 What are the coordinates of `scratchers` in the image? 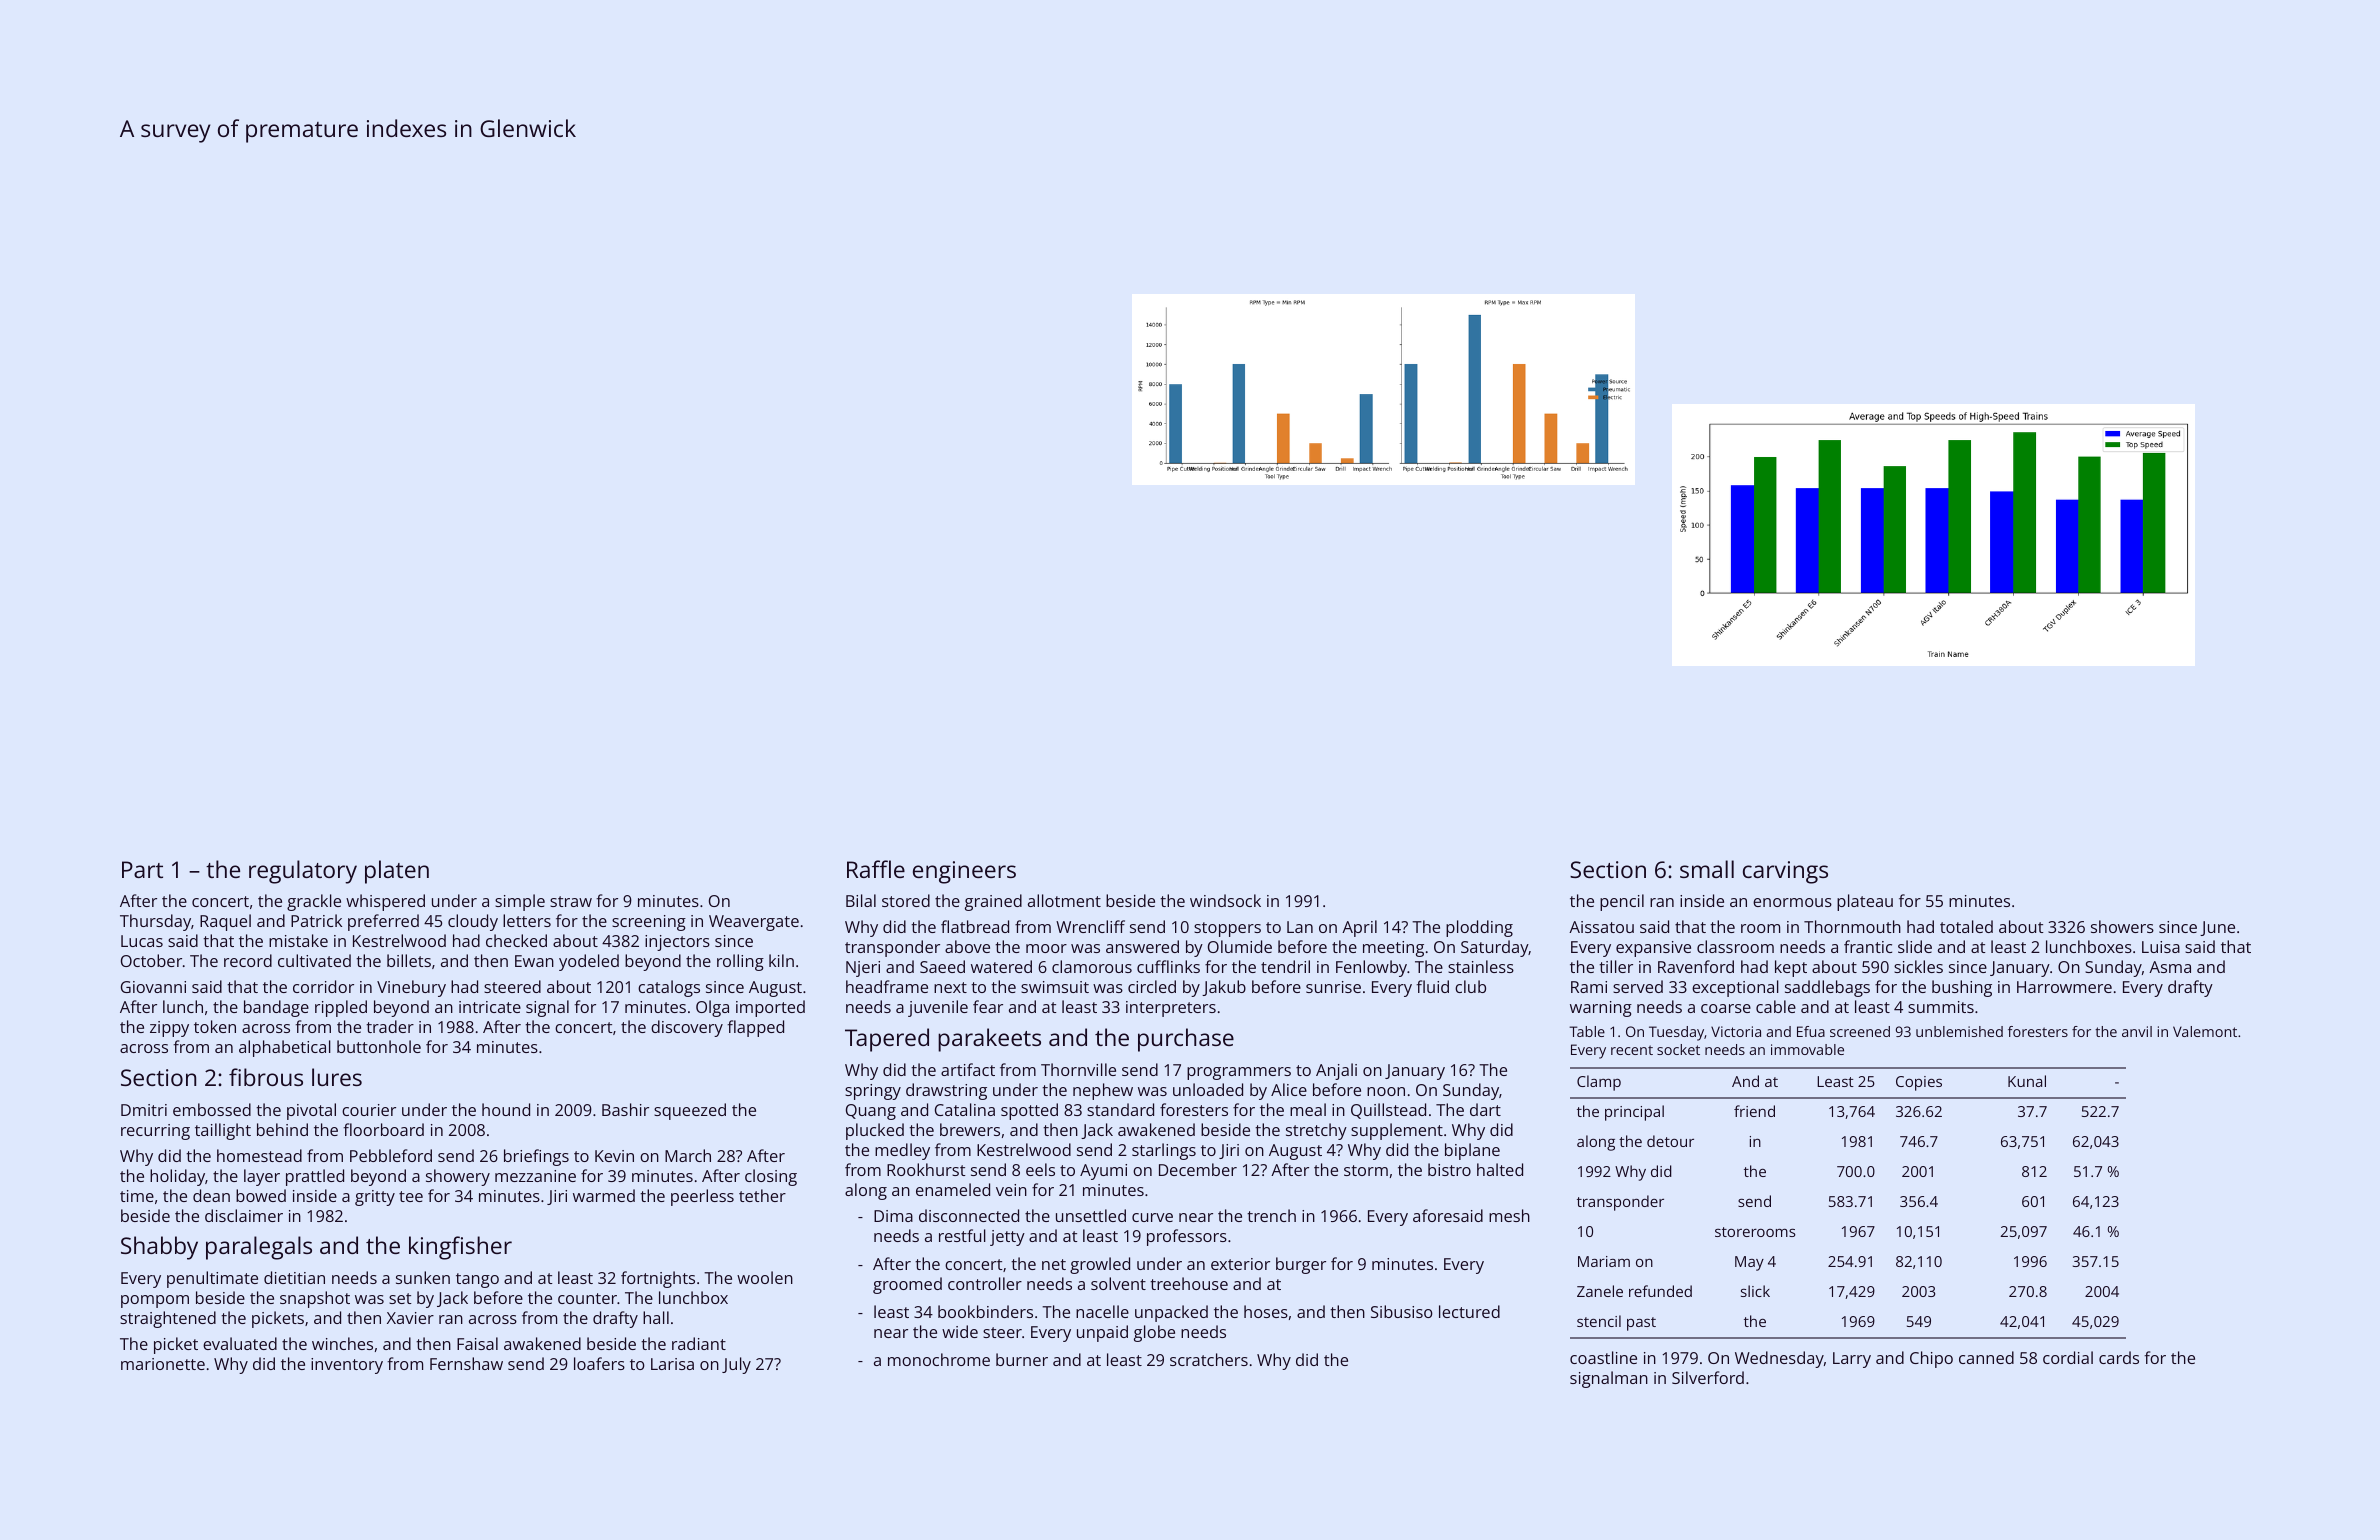 It's located at (1209, 1359).
